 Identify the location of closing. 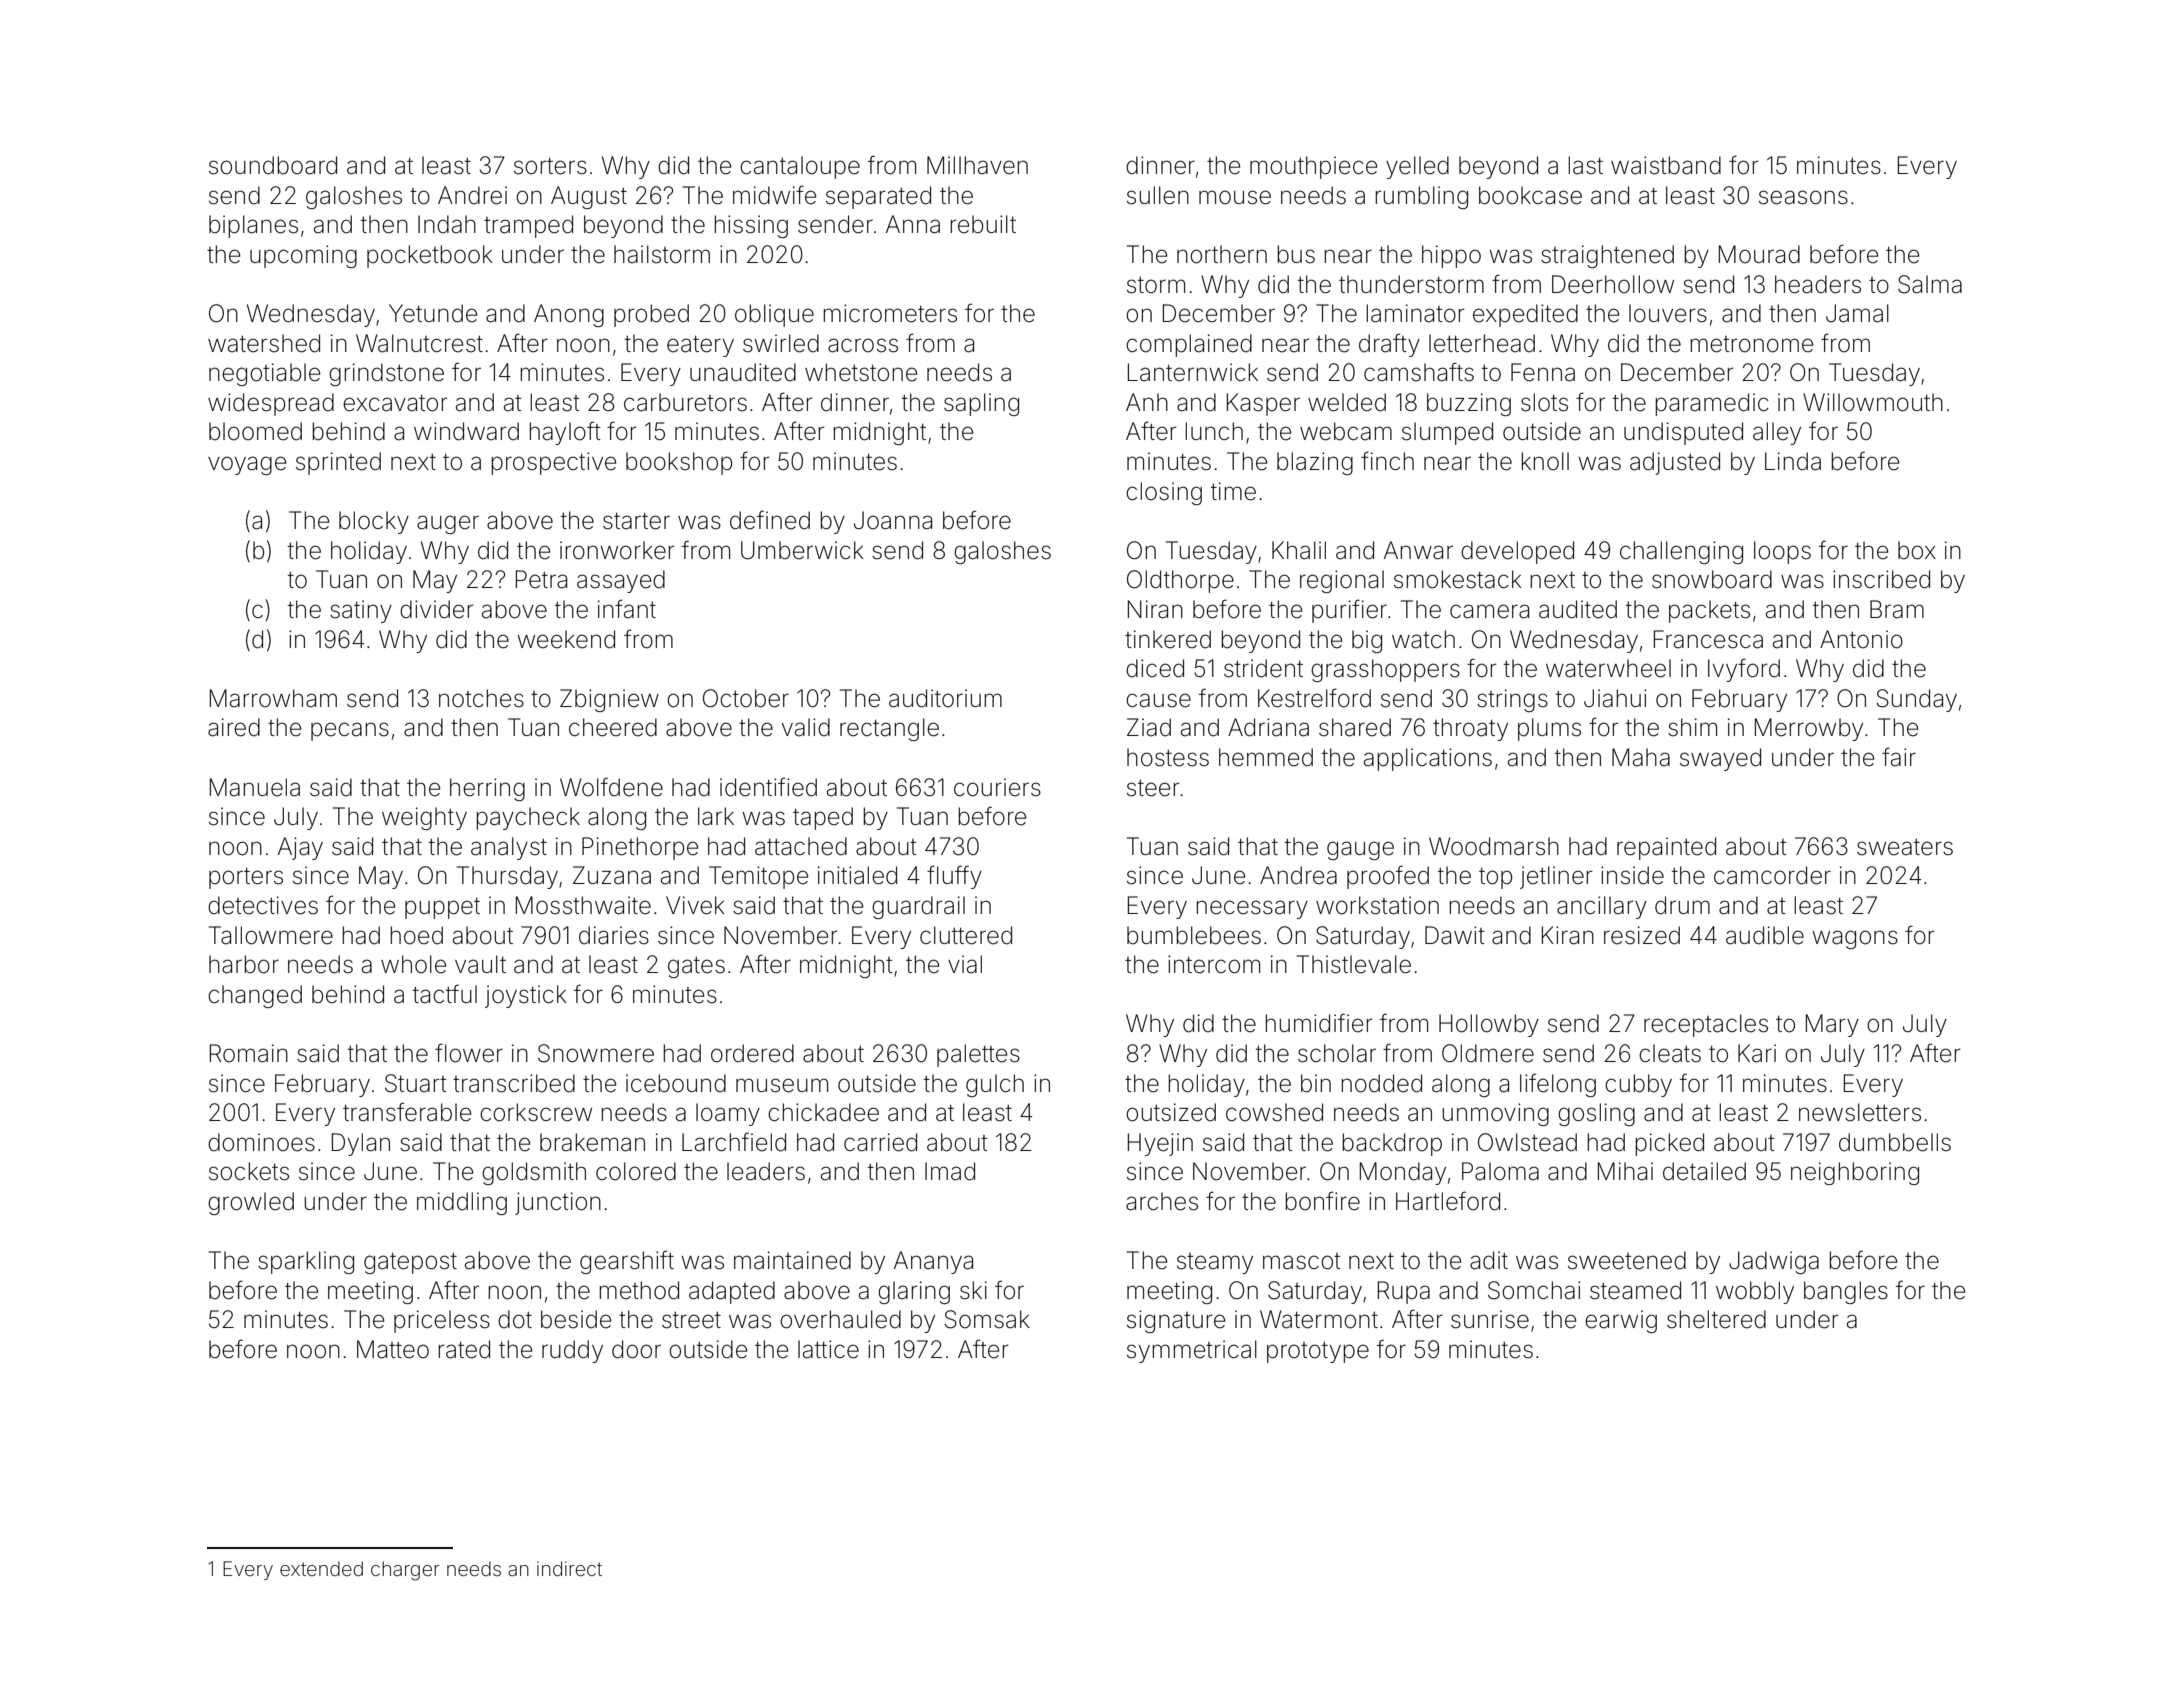
(1164, 493).
